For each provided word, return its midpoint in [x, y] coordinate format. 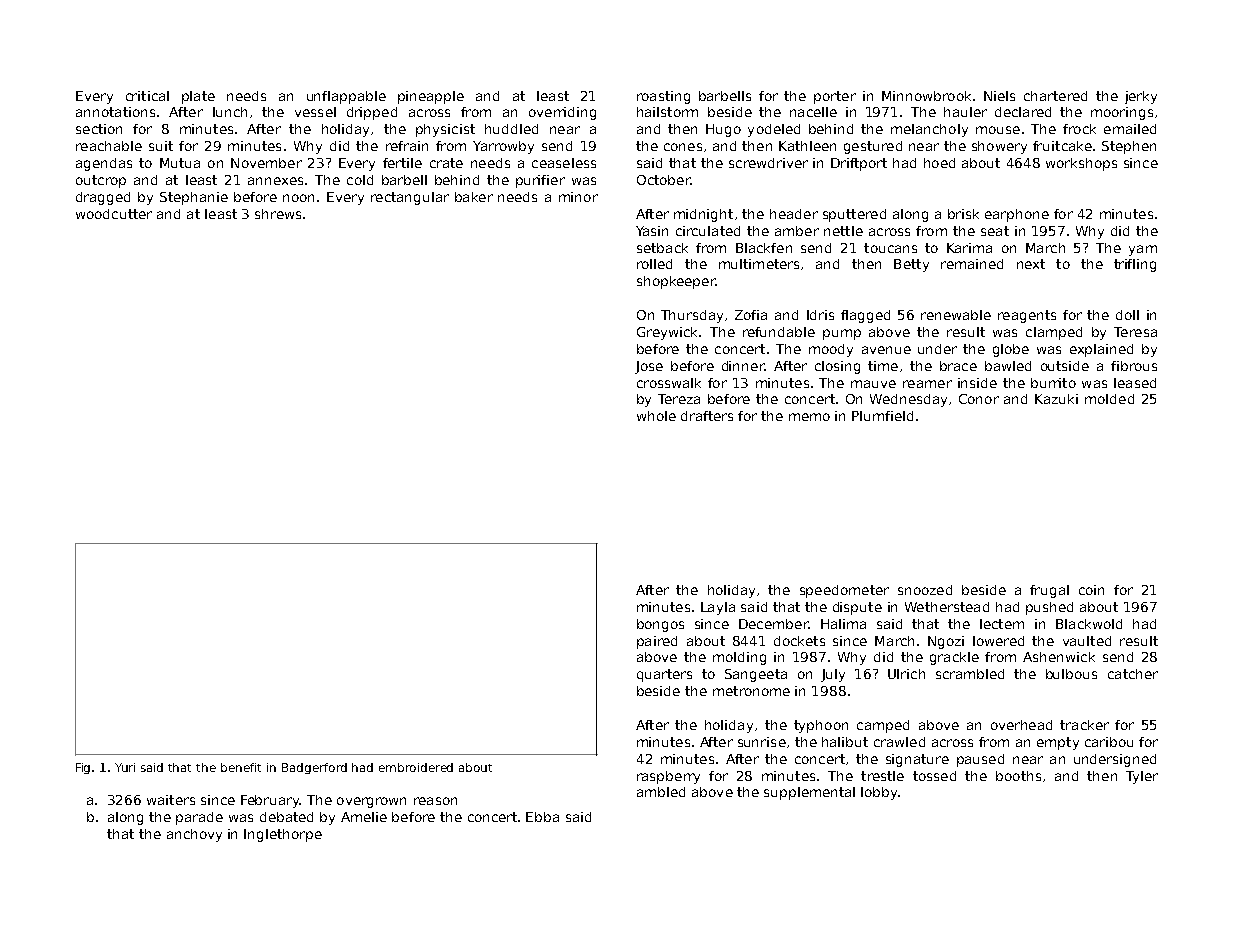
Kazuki [1056, 399]
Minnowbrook [926, 96]
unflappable [346, 97]
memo [809, 417]
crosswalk [669, 383]
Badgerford [314, 768]
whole [656, 416]
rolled [654, 264]
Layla [718, 608]
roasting [663, 97]
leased [1135, 383]
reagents [1027, 316]
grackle [954, 658]
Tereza [679, 399]
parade [199, 818]
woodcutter [114, 214]
